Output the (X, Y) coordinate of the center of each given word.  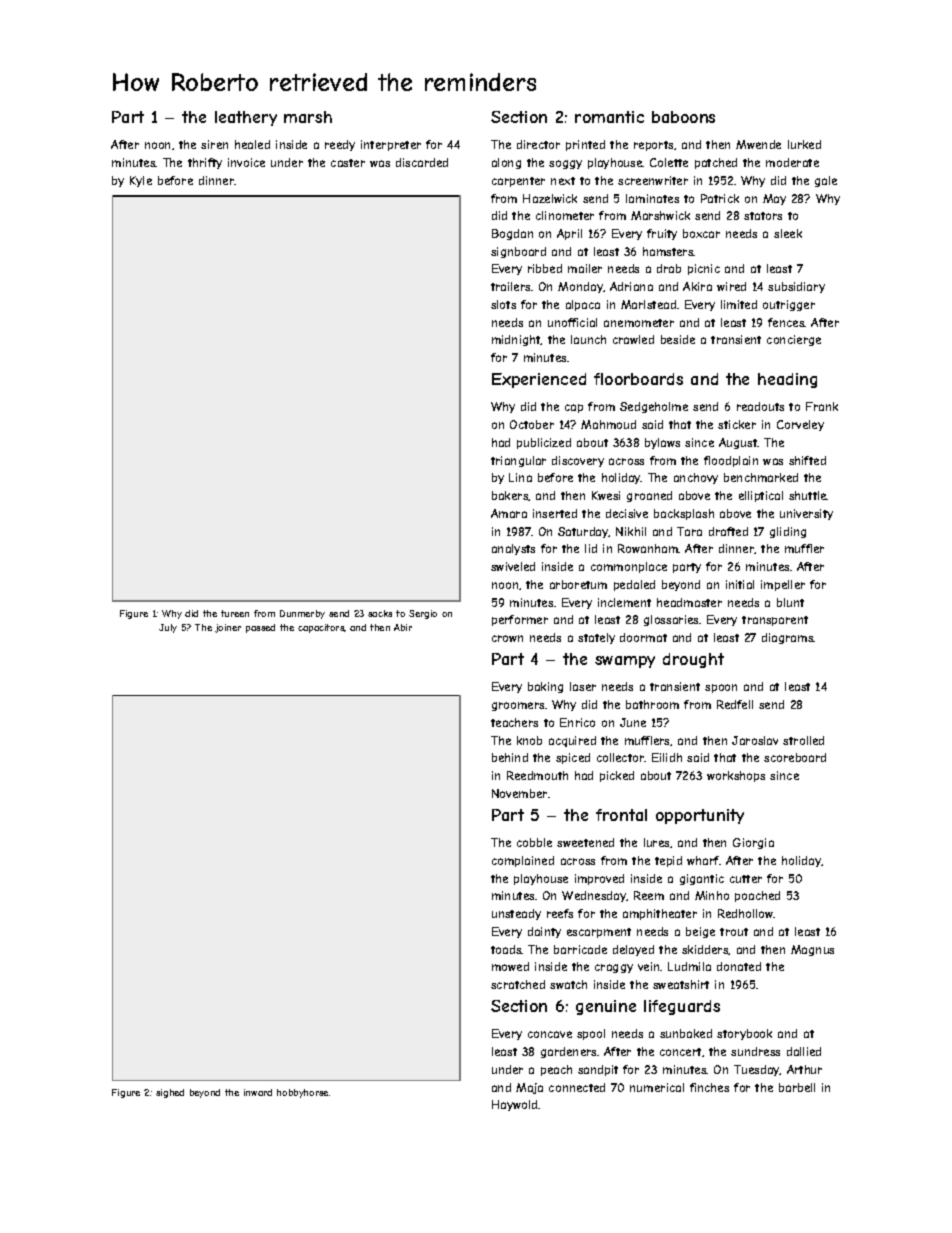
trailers (510, 286)
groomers (518, 706)
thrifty (205, 163)
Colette (669, 162)
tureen (235, 613)
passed (260, 628)
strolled (803, 740)
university (806, 514)
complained (523, 861)
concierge (794, 340)
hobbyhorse (302, 1093)
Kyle (141, 181)
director (538, 144)
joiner (228, 628)
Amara (509, 513)
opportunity (700, 816)
